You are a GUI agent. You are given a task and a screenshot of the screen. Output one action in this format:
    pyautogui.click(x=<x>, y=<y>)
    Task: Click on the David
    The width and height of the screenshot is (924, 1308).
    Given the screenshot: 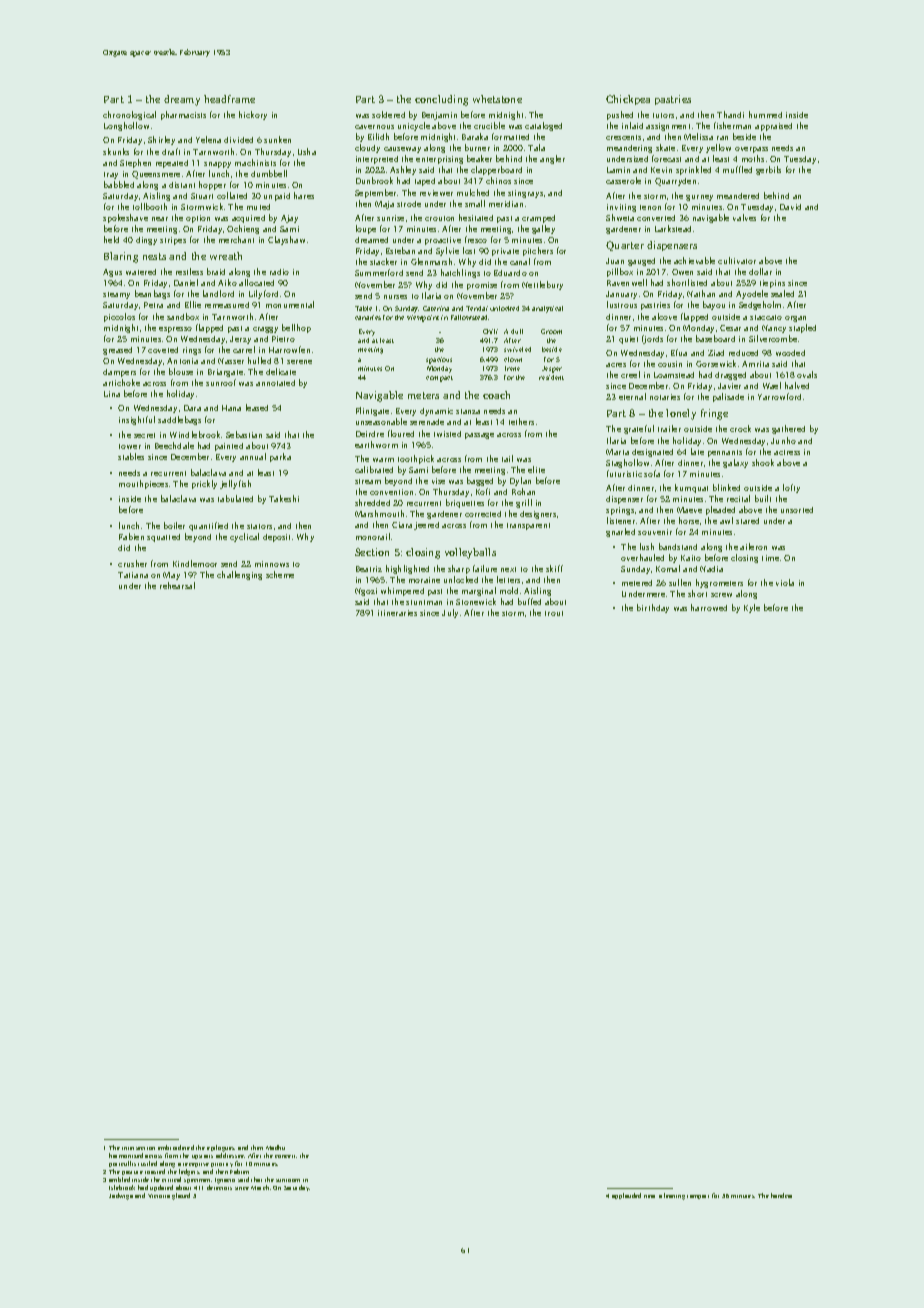 What is the action you would take?
    pyautogui.click(x=790, y=207)
